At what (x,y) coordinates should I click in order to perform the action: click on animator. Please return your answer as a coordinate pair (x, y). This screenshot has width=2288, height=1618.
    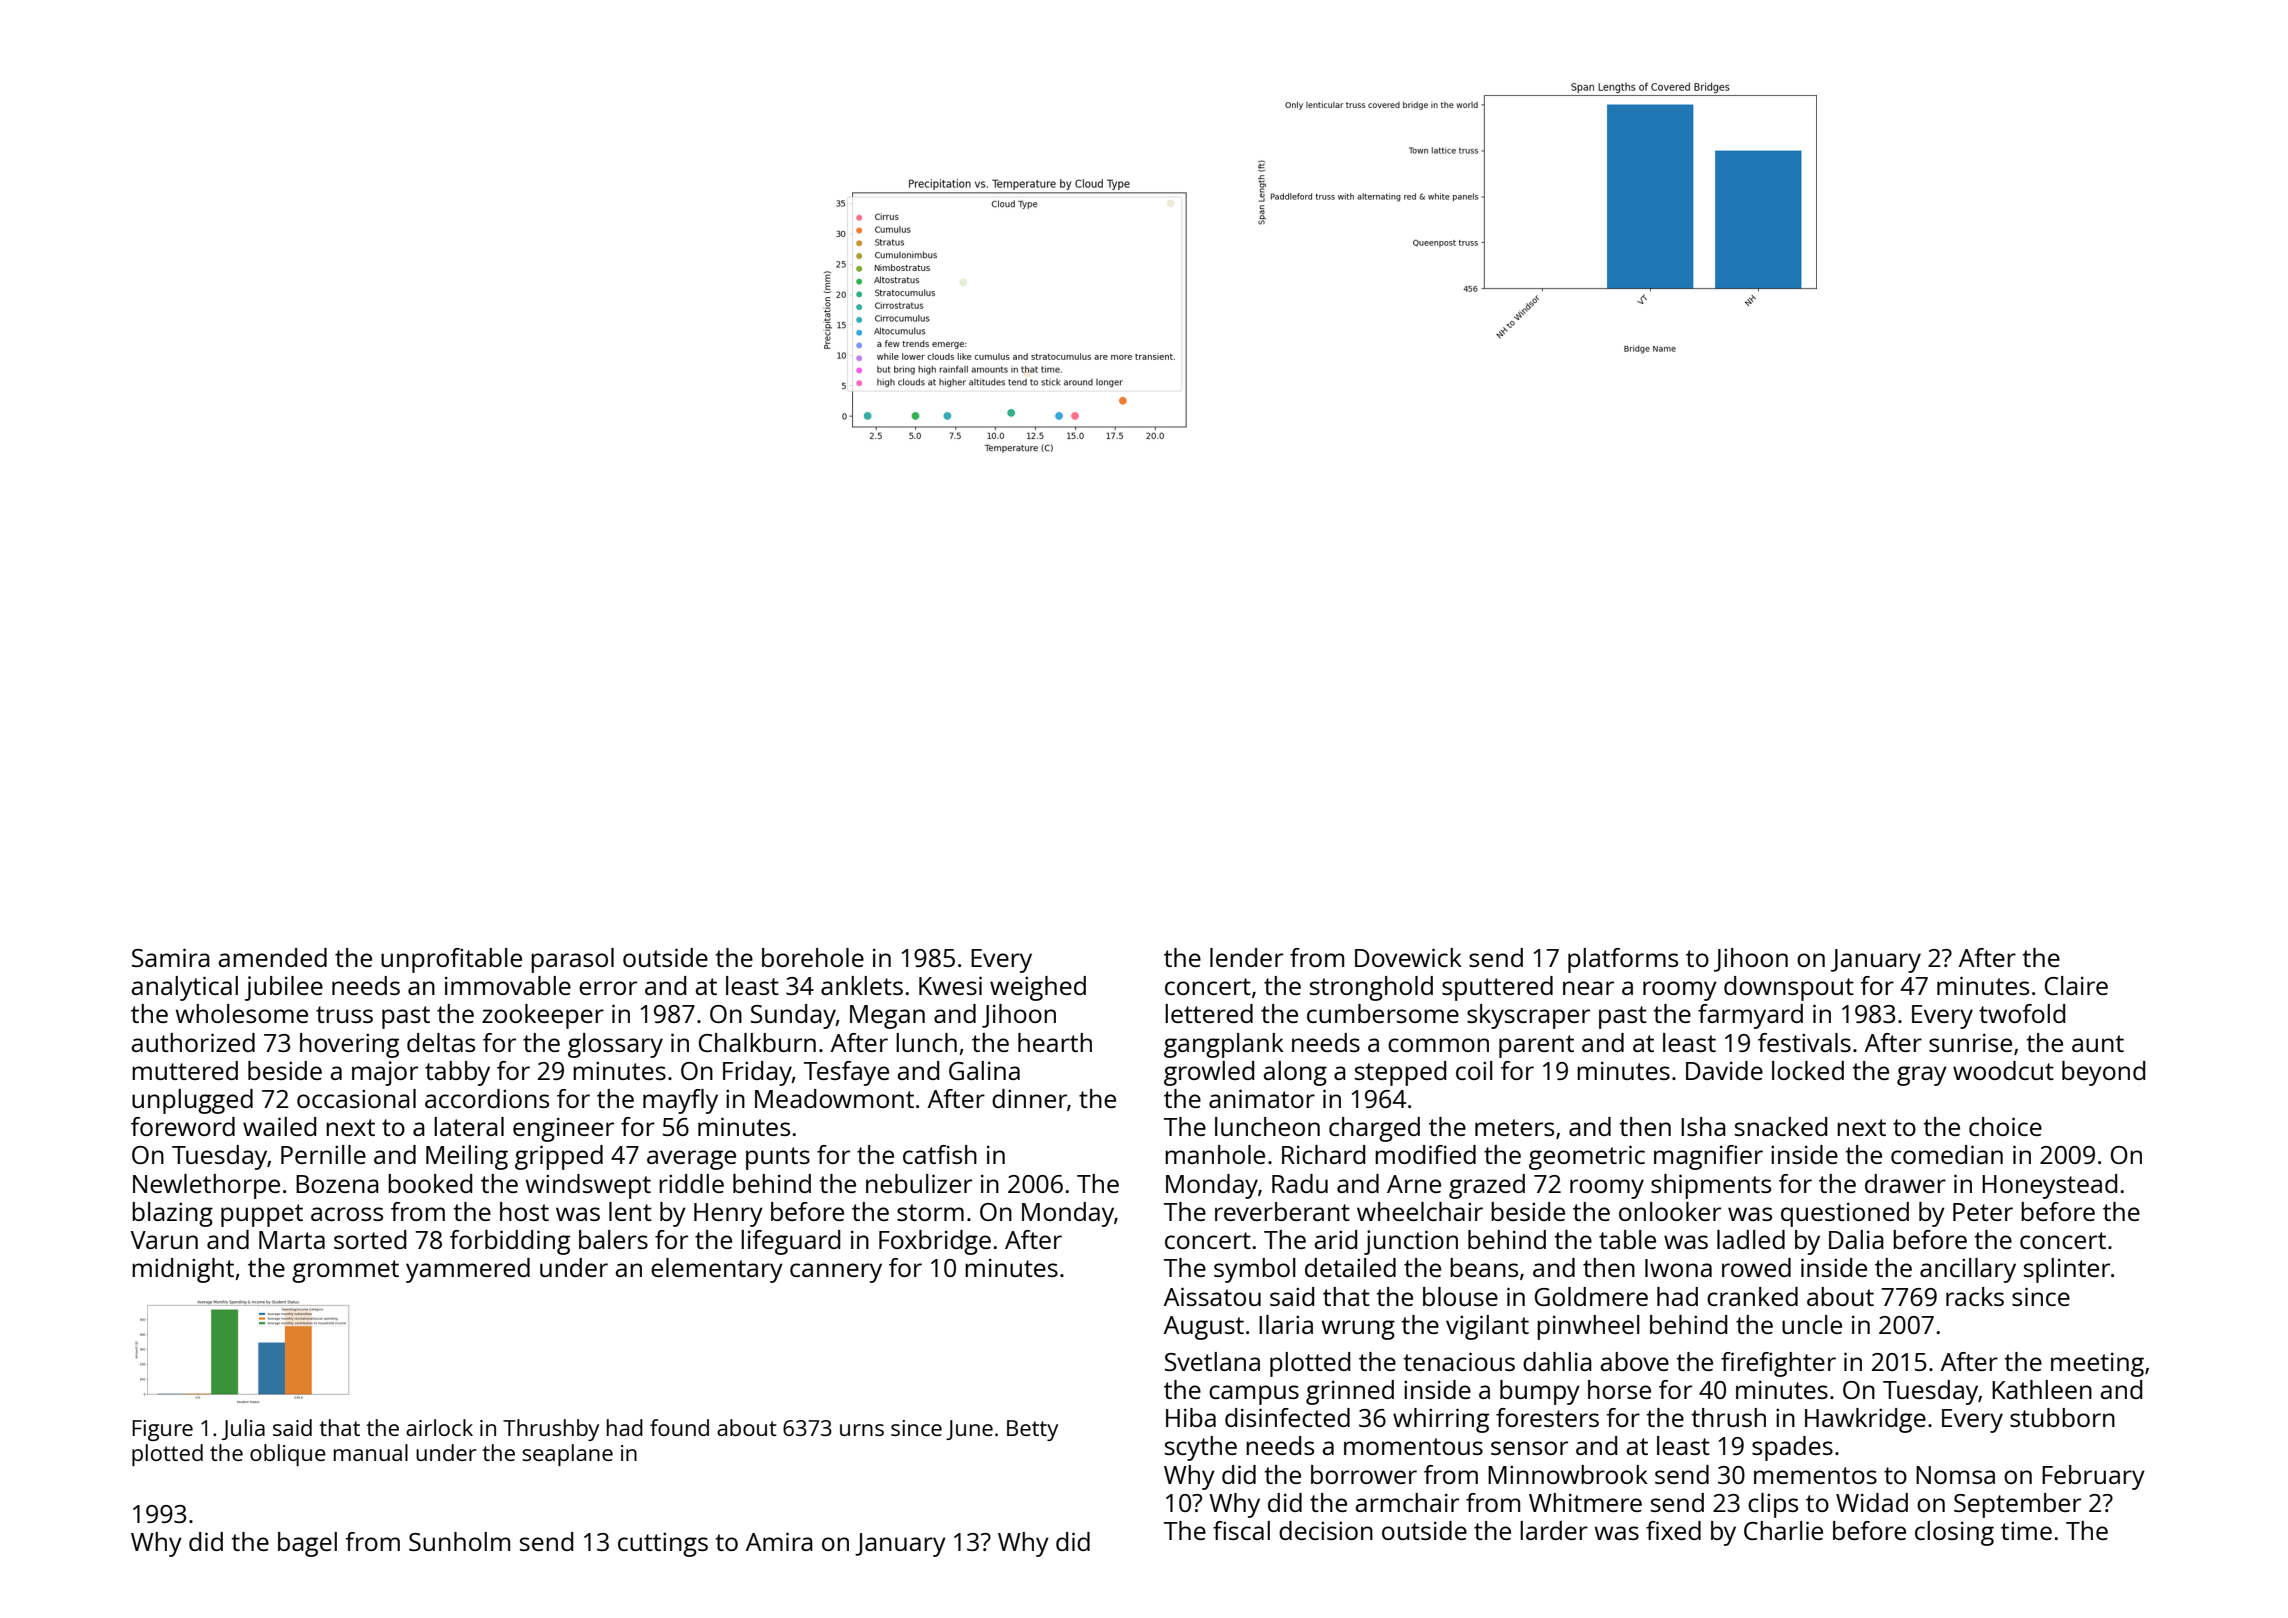
    Looking at the image, I should click on (1262, 1098).
